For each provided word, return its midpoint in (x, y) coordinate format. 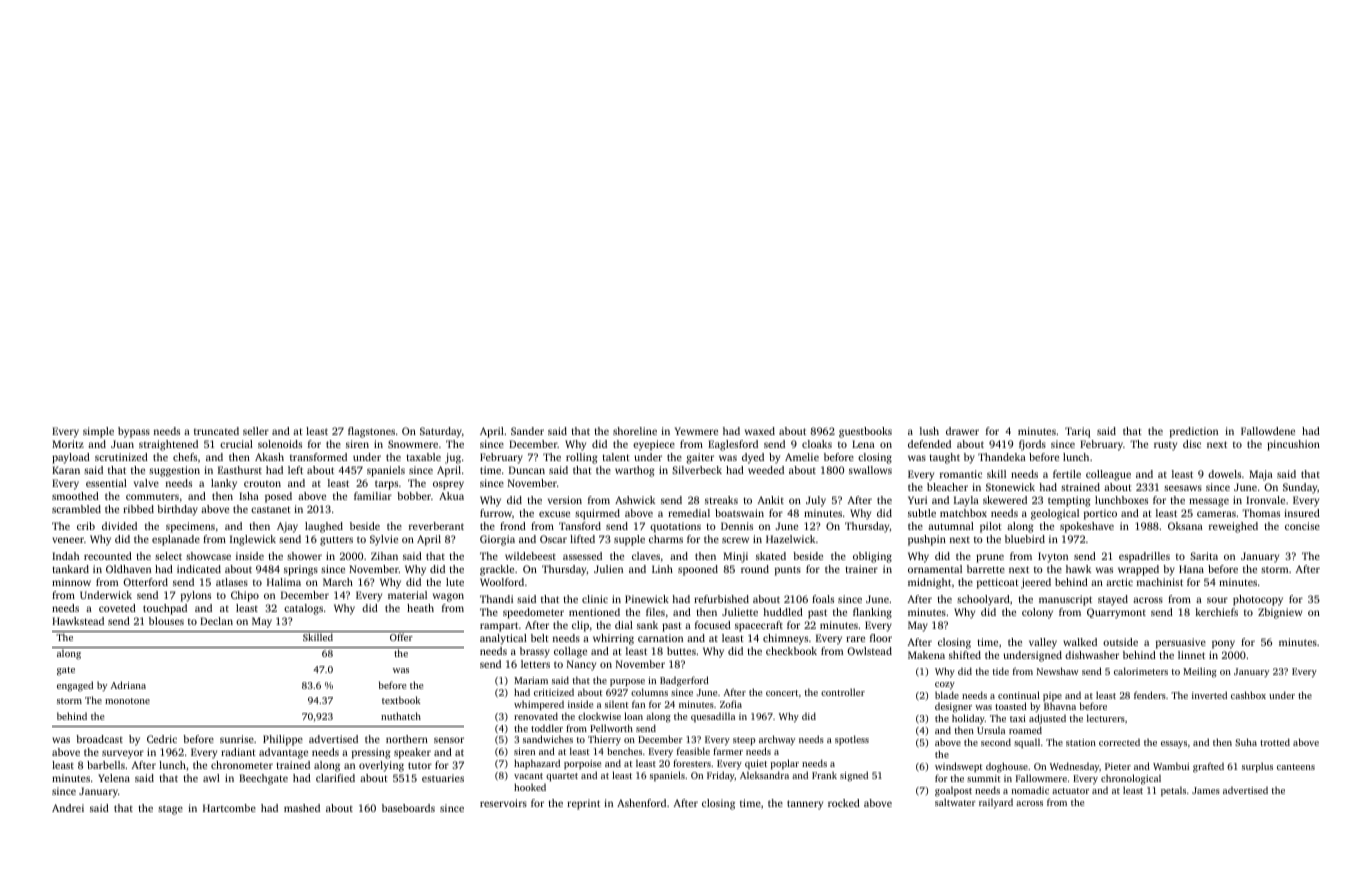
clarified (335, 778)
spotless (852, 740)
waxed (760, 431)
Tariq (1077, 432)
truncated (216, 431)
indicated (199, 569)
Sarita (1204, 556)
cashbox (1248, 695)
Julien (608, 569)
